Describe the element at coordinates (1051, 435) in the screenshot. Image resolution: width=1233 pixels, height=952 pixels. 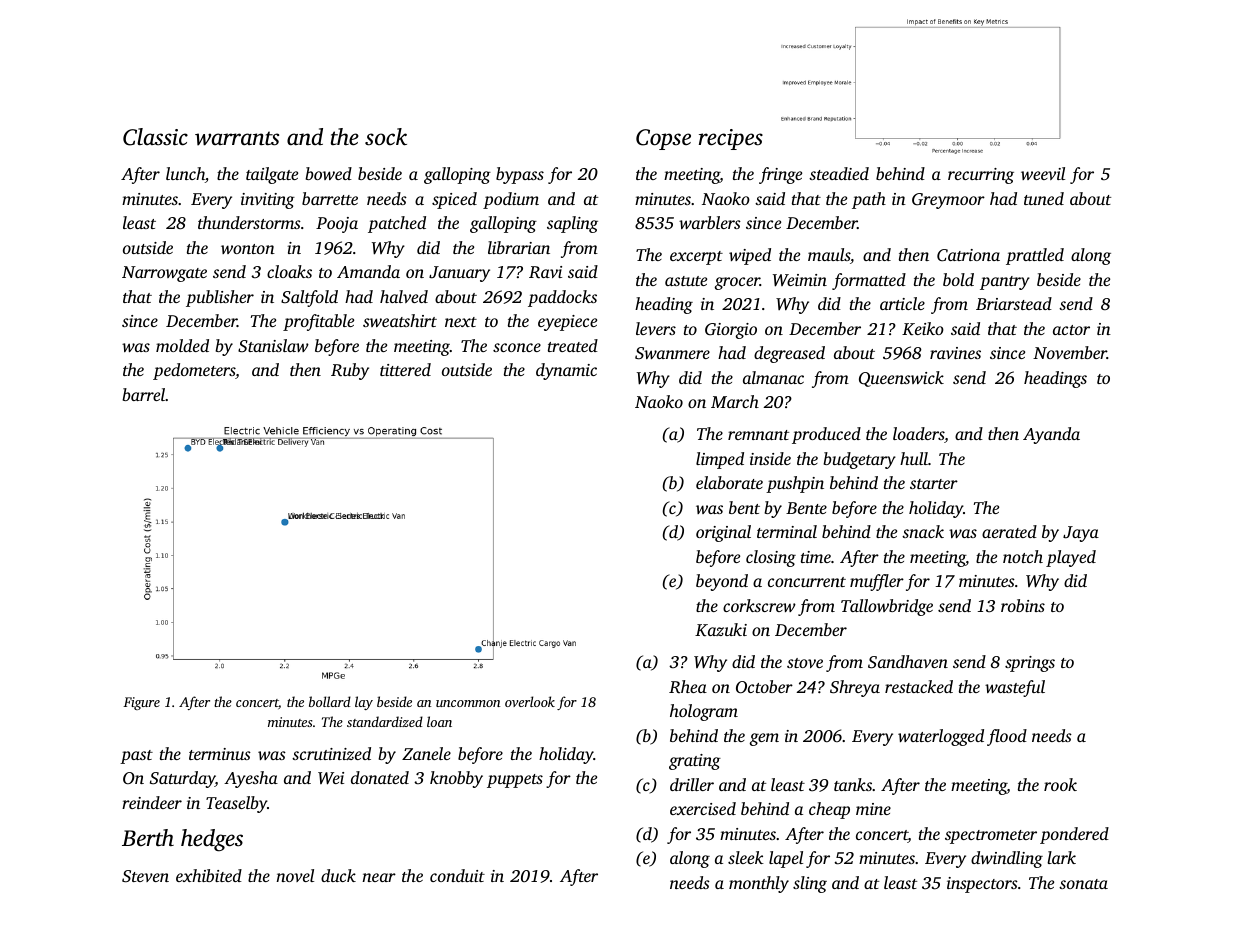
I see `Ayanda` at that location.
